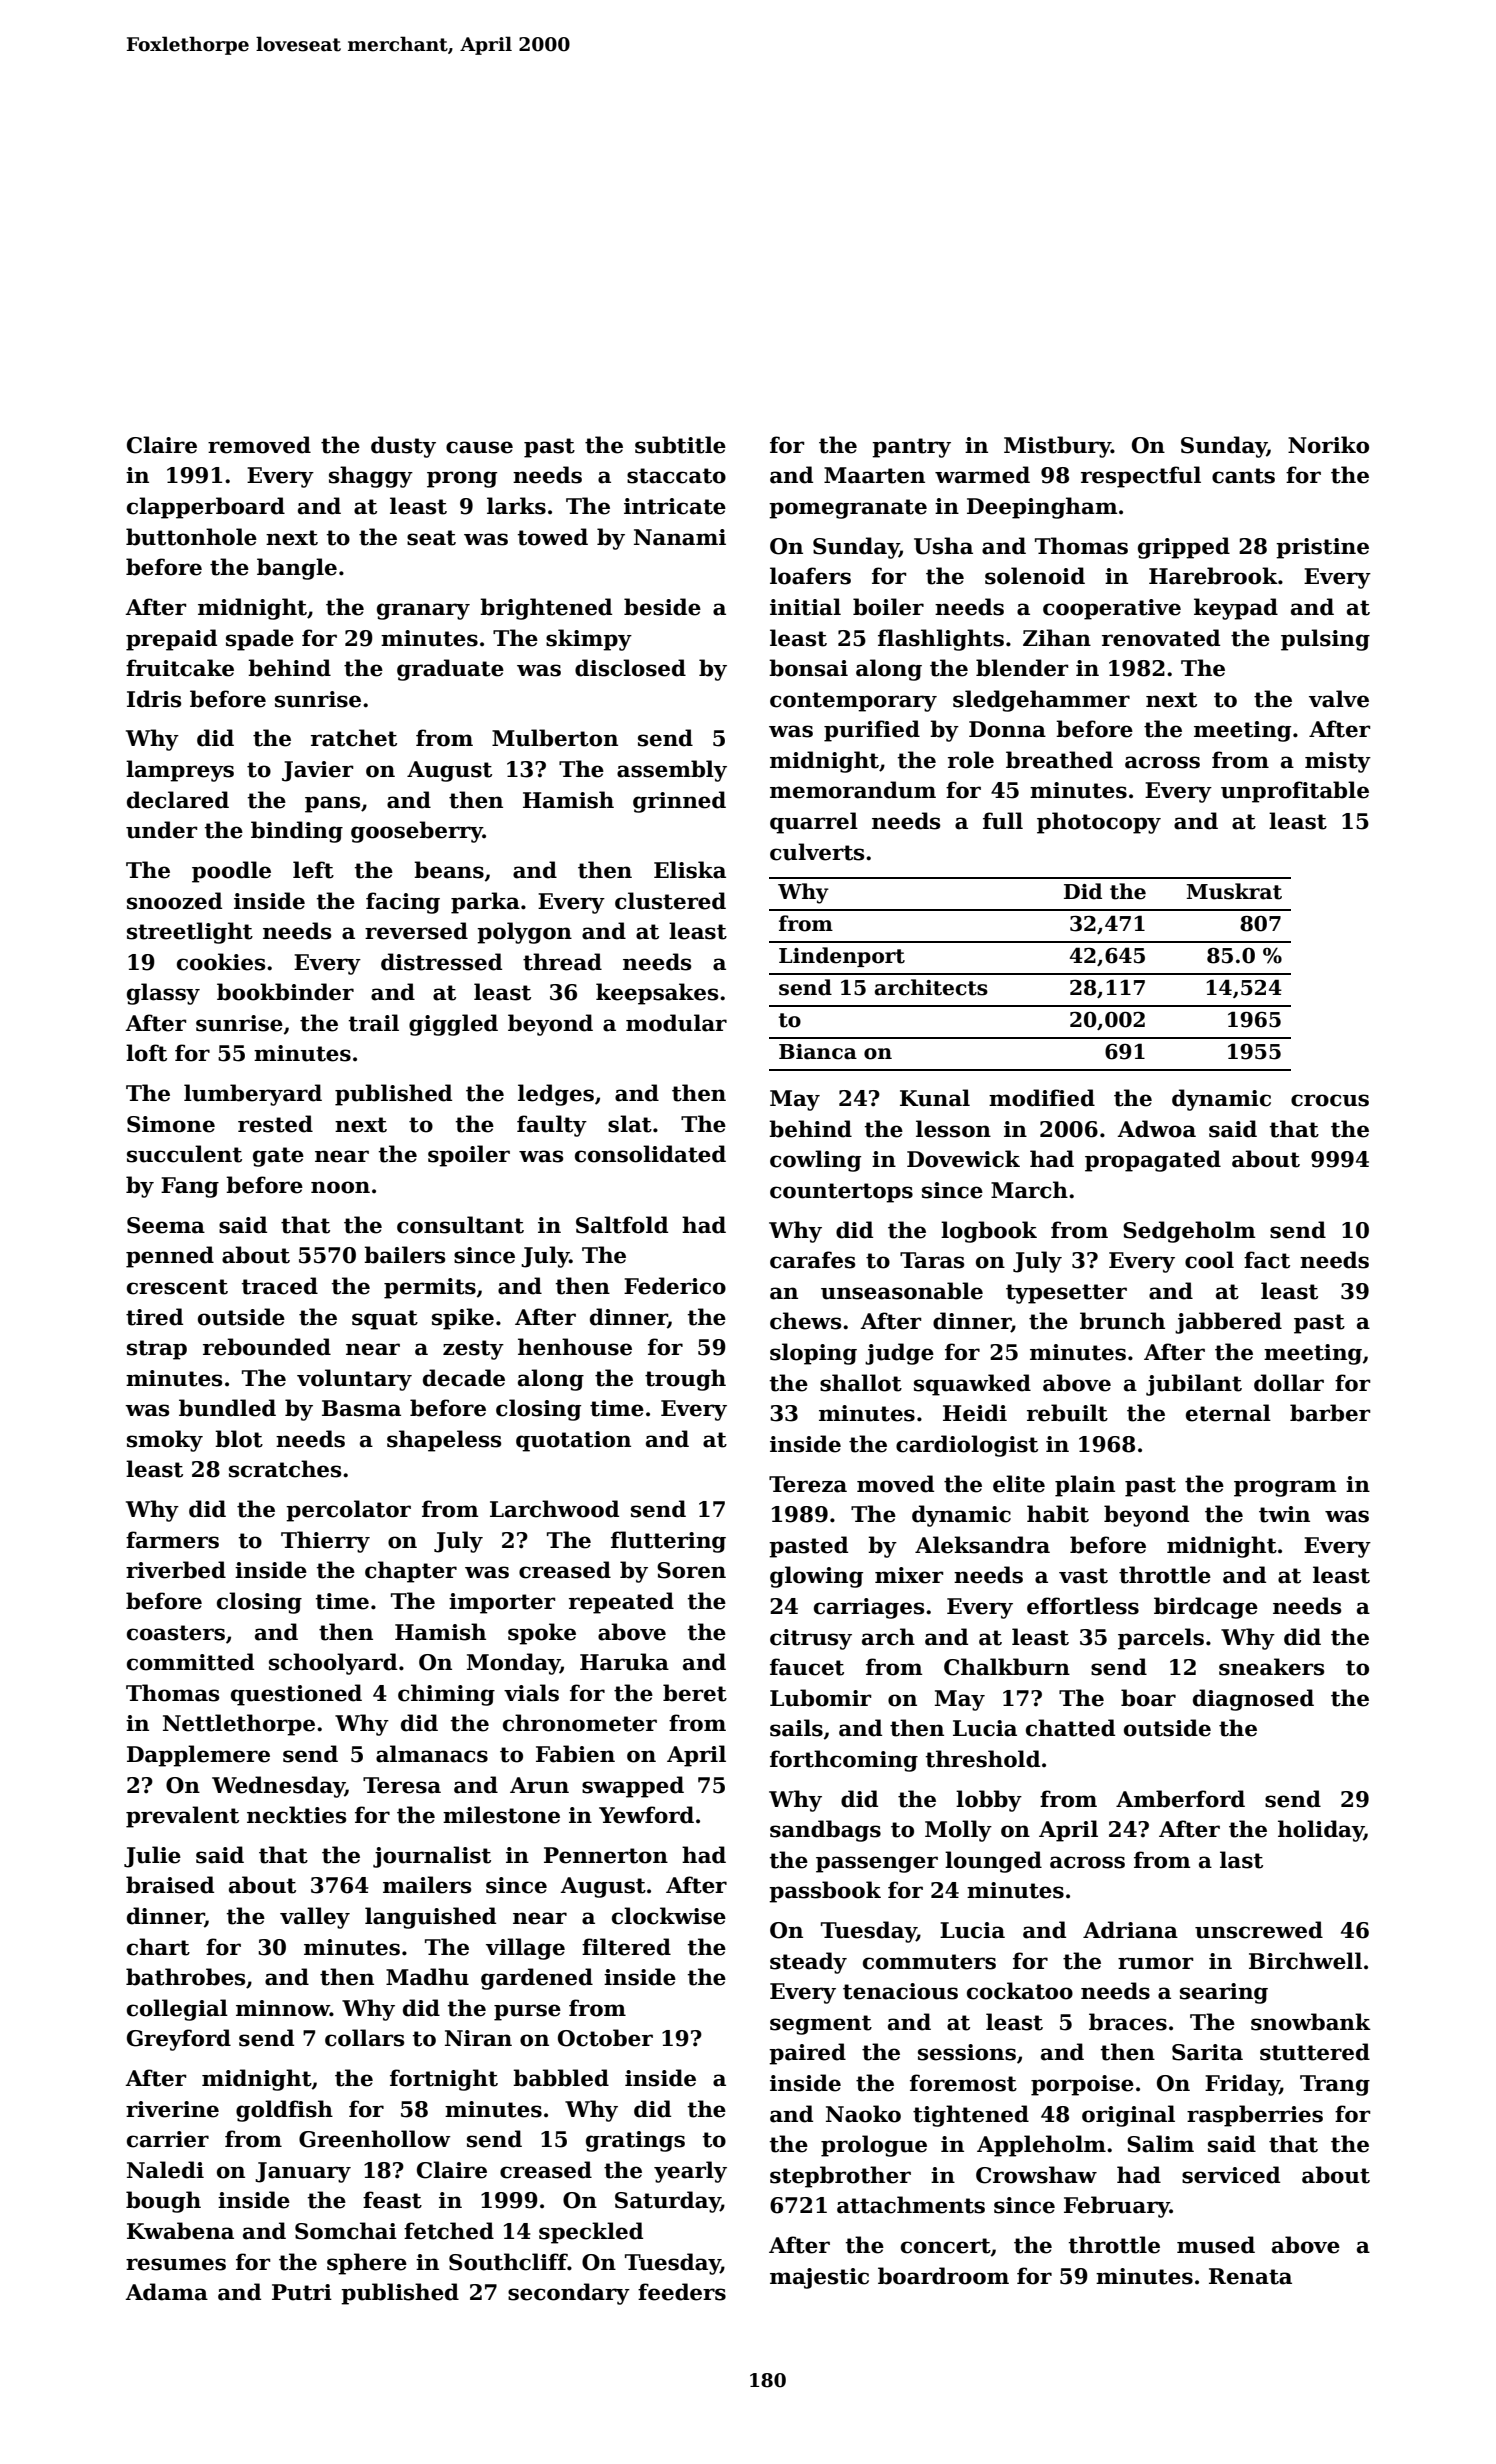  I want to click on keypad, so click(1236, 609).
